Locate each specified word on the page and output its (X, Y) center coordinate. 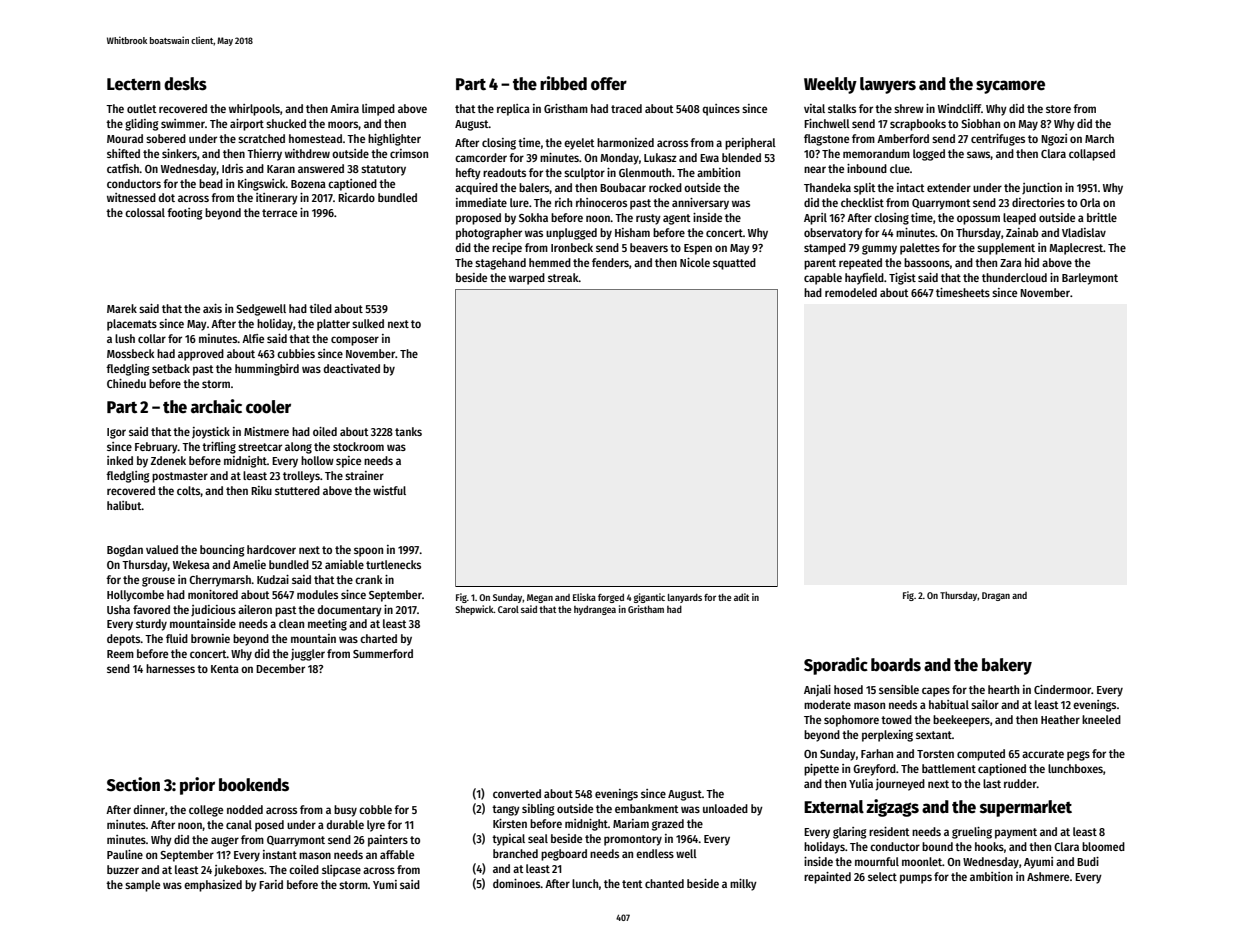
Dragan (996, 596)
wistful (389, 490)
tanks (408, 431)
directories (1038, 202)
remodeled (851, 292)
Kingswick (262, 185)
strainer (364, 475)
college (206, 811)
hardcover (271, 549)
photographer (489, 234)
